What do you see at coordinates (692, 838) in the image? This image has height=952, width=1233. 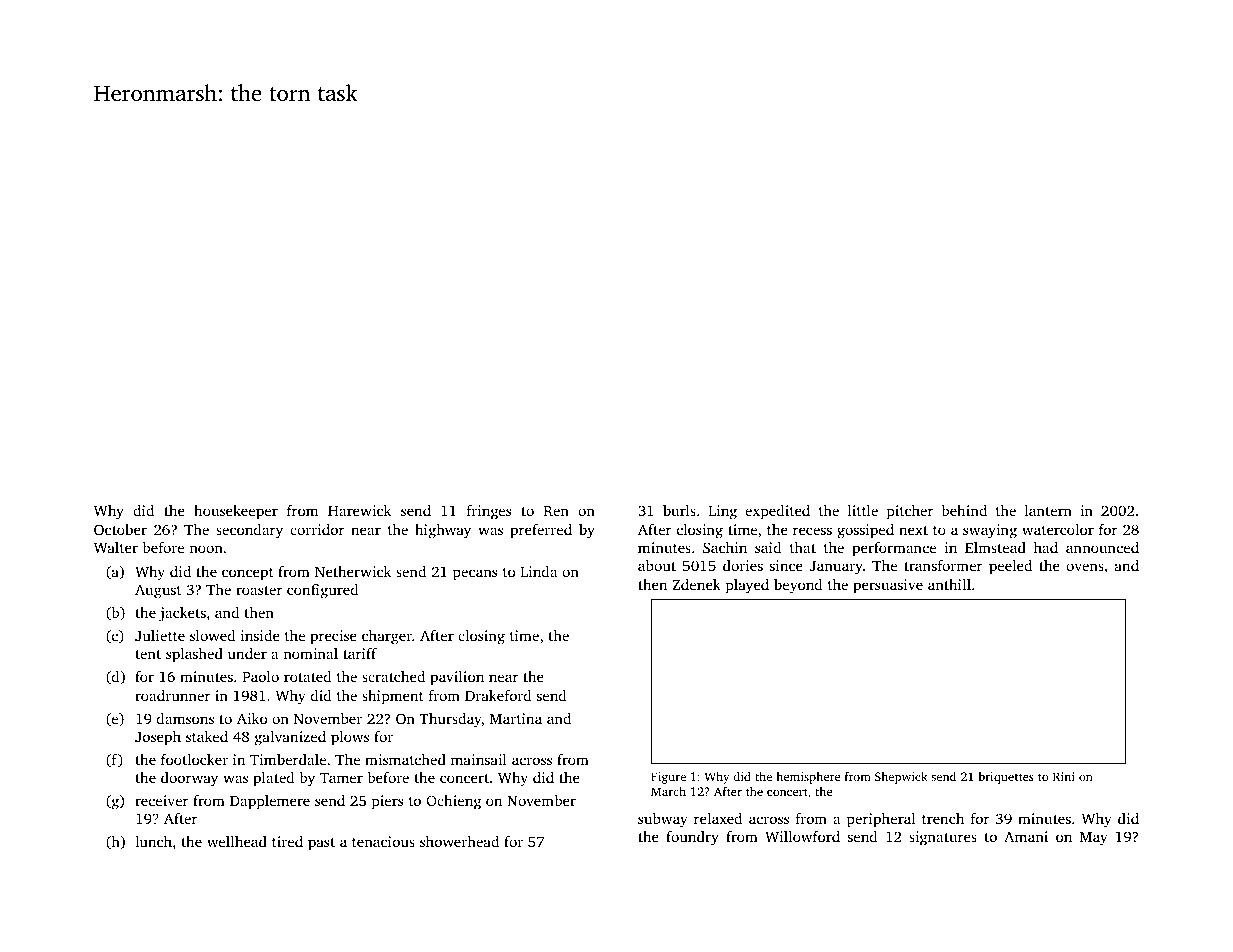 I see `foundry` at bounding box center [692, 838].
